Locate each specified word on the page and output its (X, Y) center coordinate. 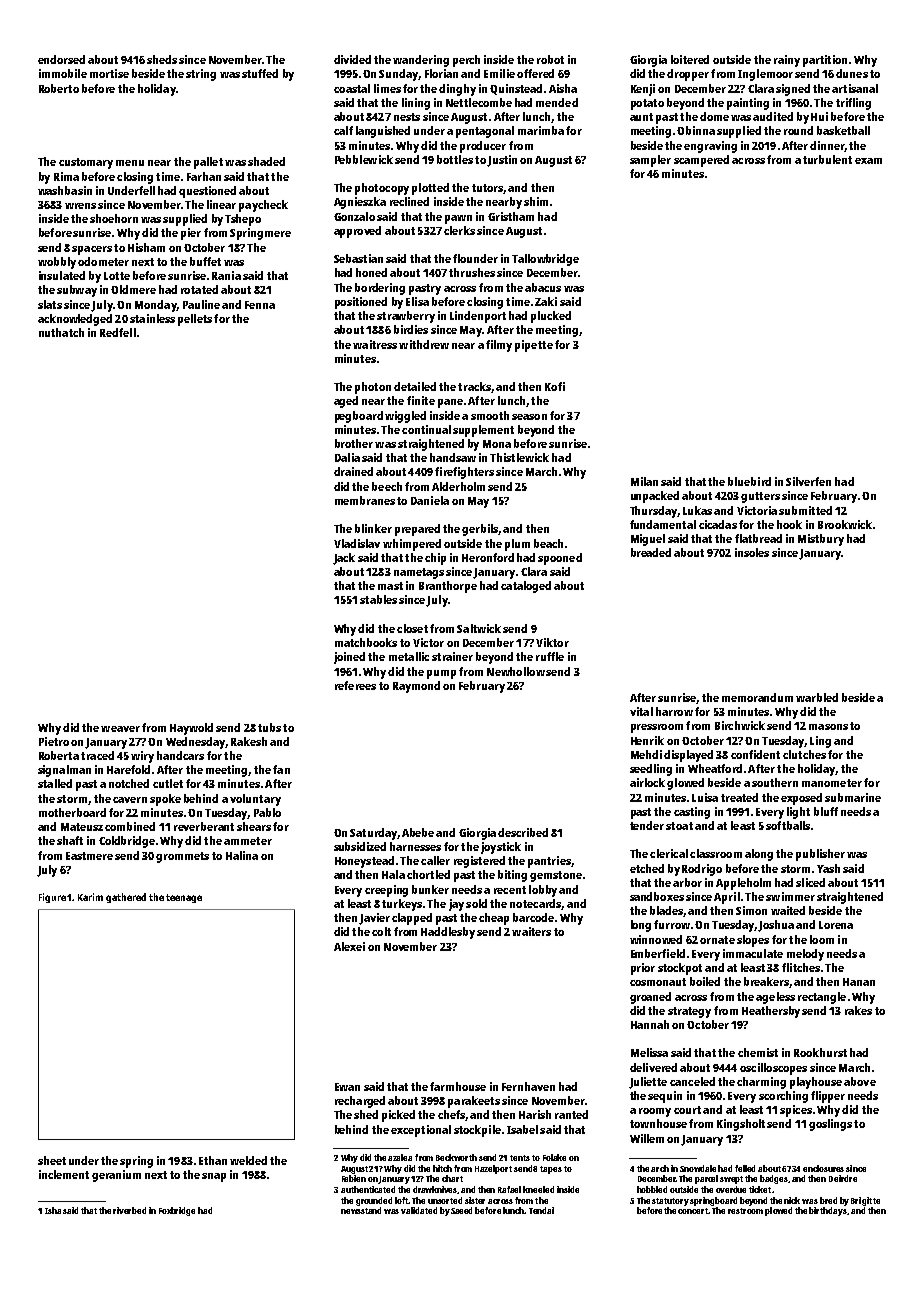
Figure (52, 898)
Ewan (347, 1087)
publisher (820, 855)
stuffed (260, 73)
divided (352, 59)
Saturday (373, 834)
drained (353, 471)
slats (50, 304)
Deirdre (843, 1178)
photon (373, 388)
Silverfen (808, 481)
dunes (852, 73)
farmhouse (458, 1086)
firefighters (464, 473)
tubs (269, 727)
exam (868, 161)
